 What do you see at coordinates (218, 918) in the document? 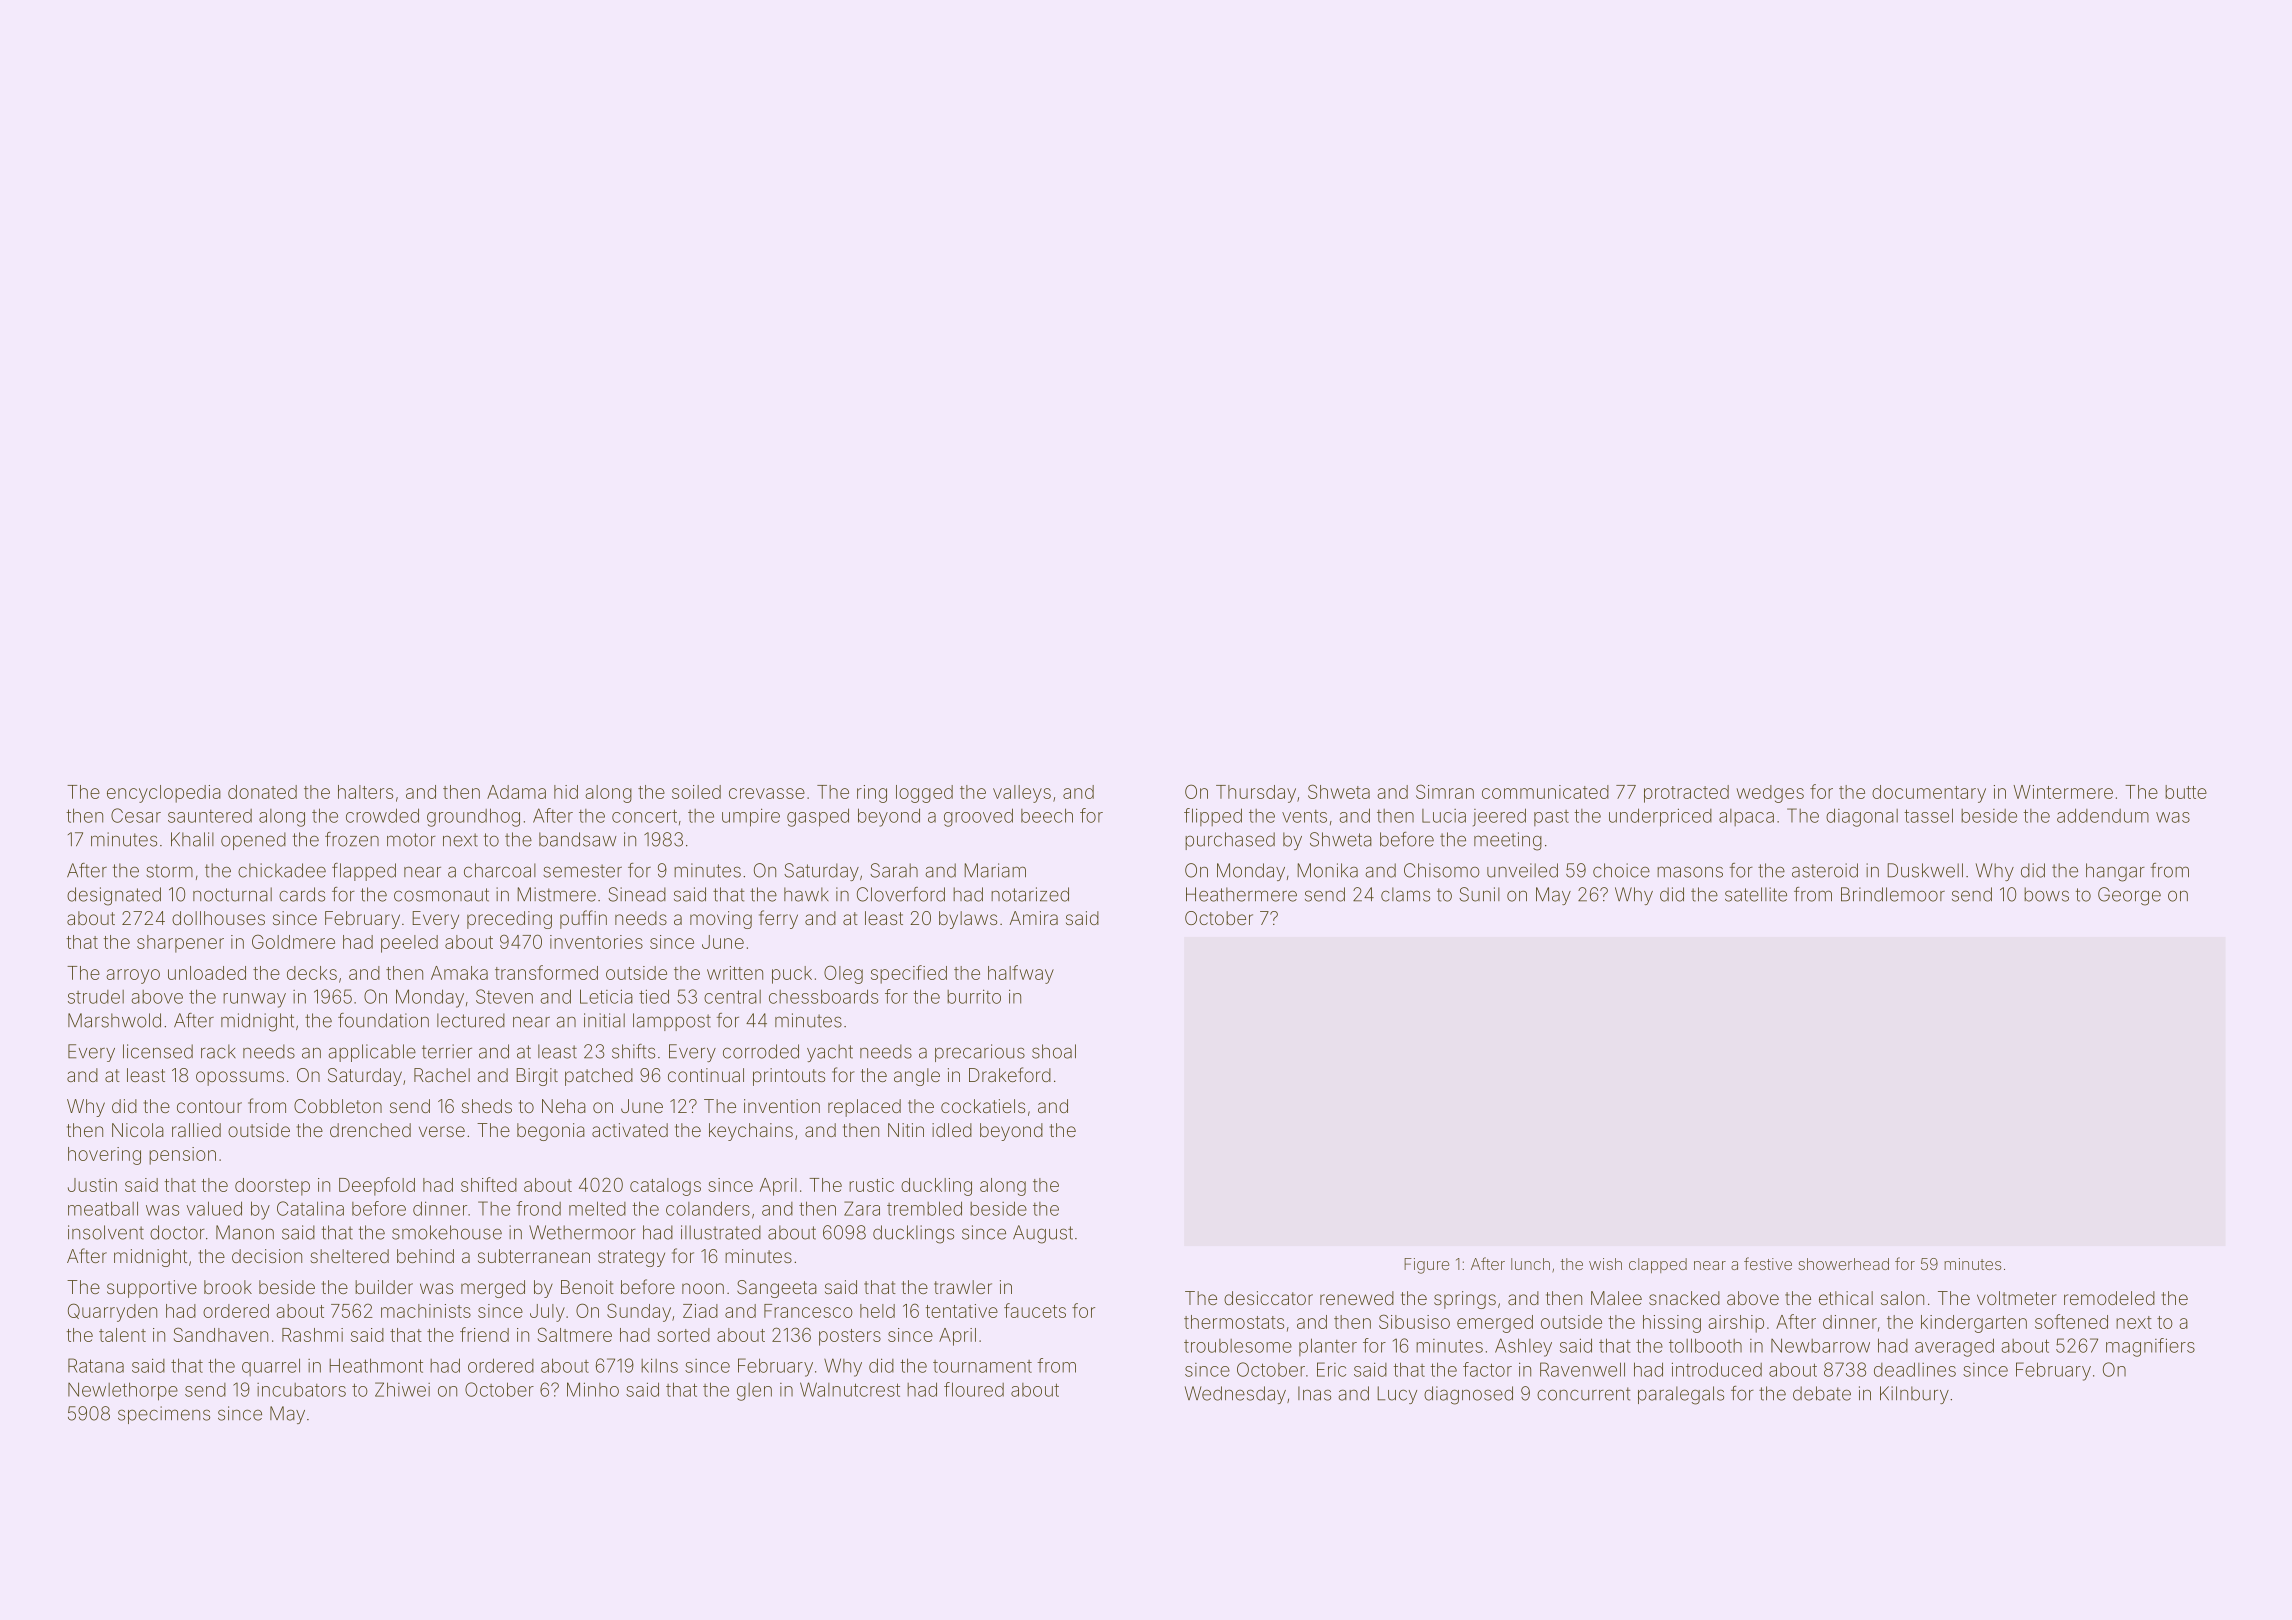
I see `dollhouses` at bounding box center [218, 918].
